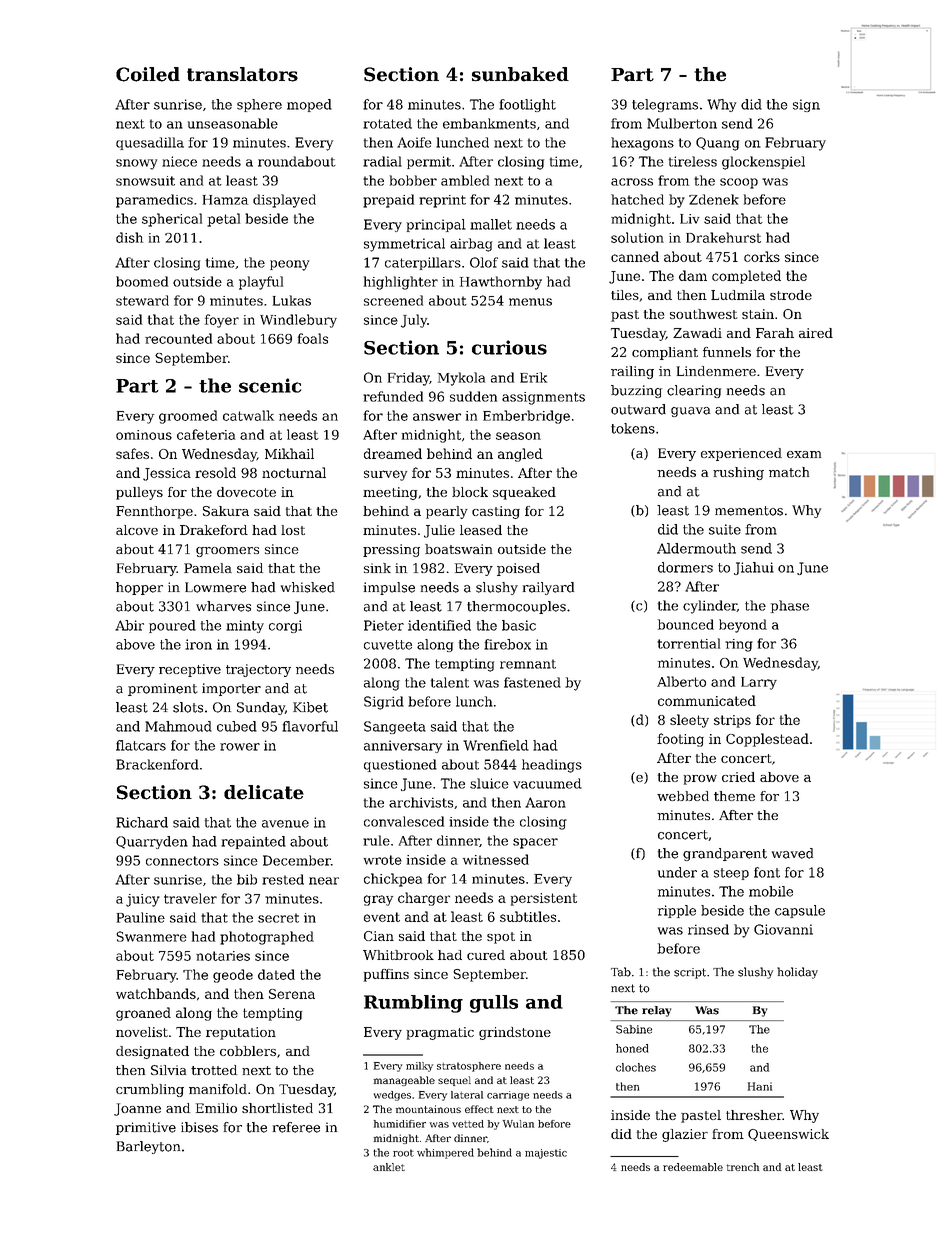 This screenshot has height=1233, width=952. What do you see at coordinates (816, 333) in the screenshot?
I see `aired` at bounding box center [816, 333].
